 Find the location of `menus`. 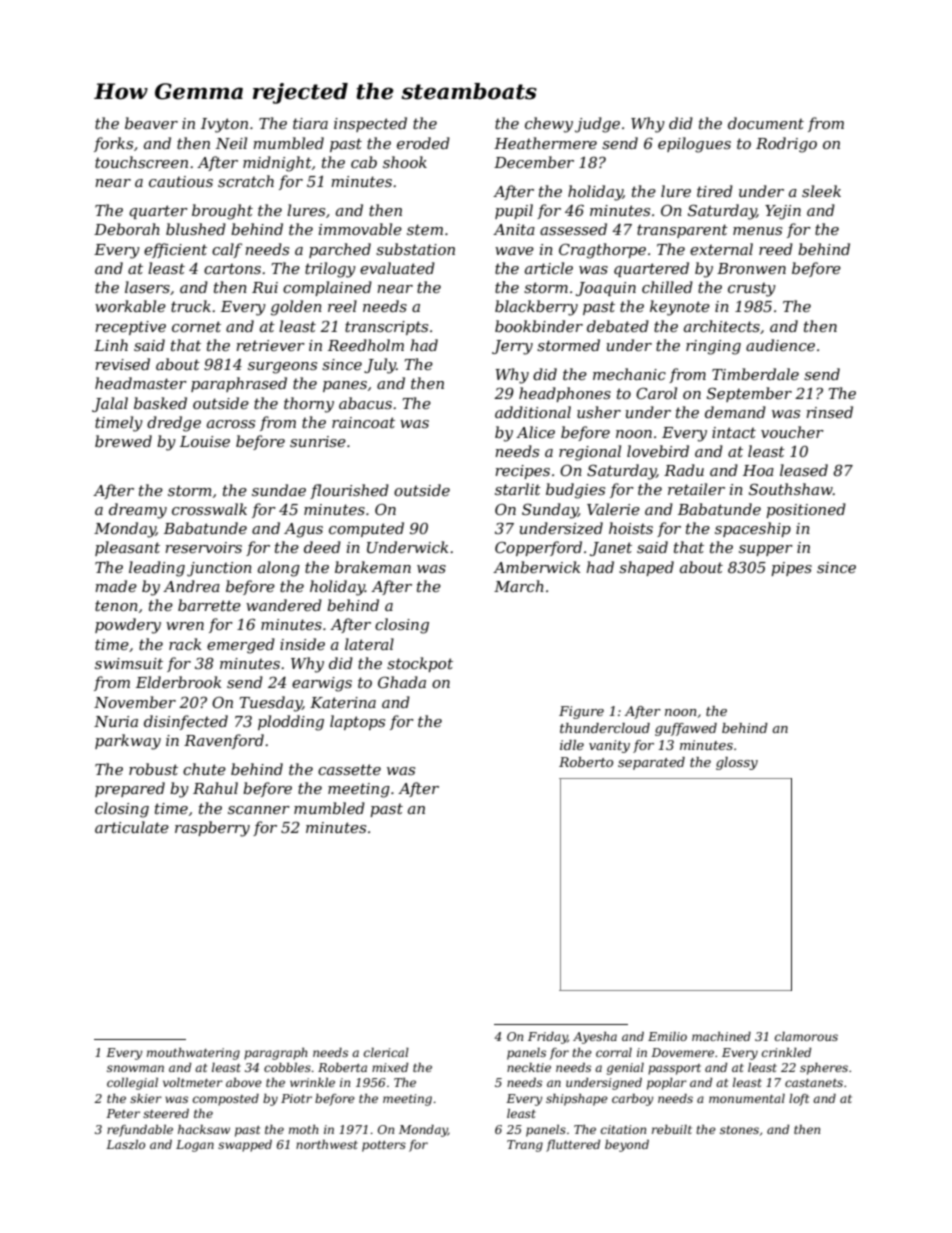

menus is located at coordinates (757, 231).
